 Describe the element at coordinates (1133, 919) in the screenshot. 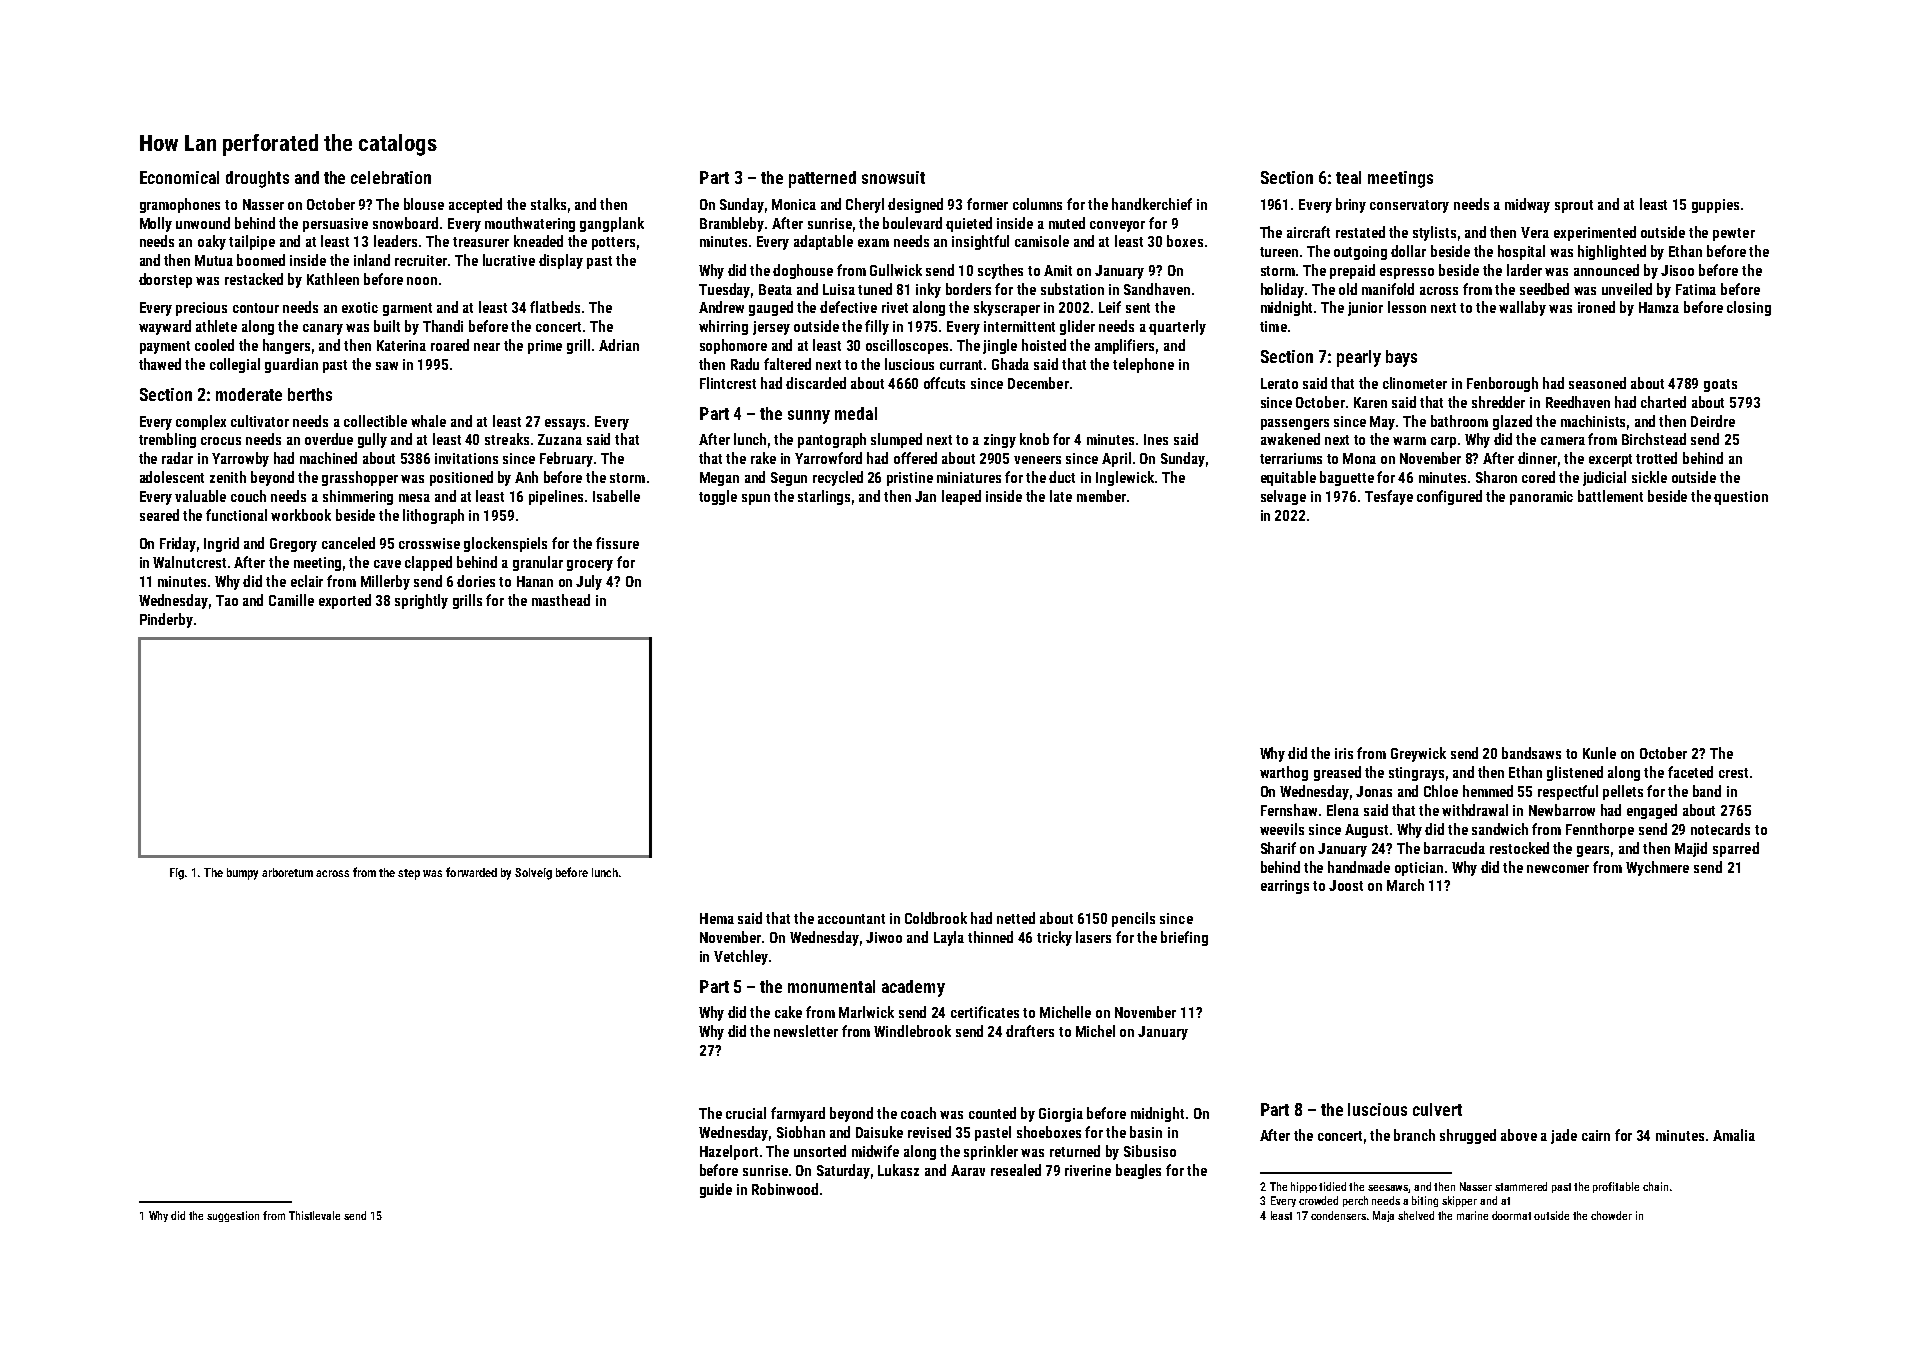

I see `pencils` at that location.
